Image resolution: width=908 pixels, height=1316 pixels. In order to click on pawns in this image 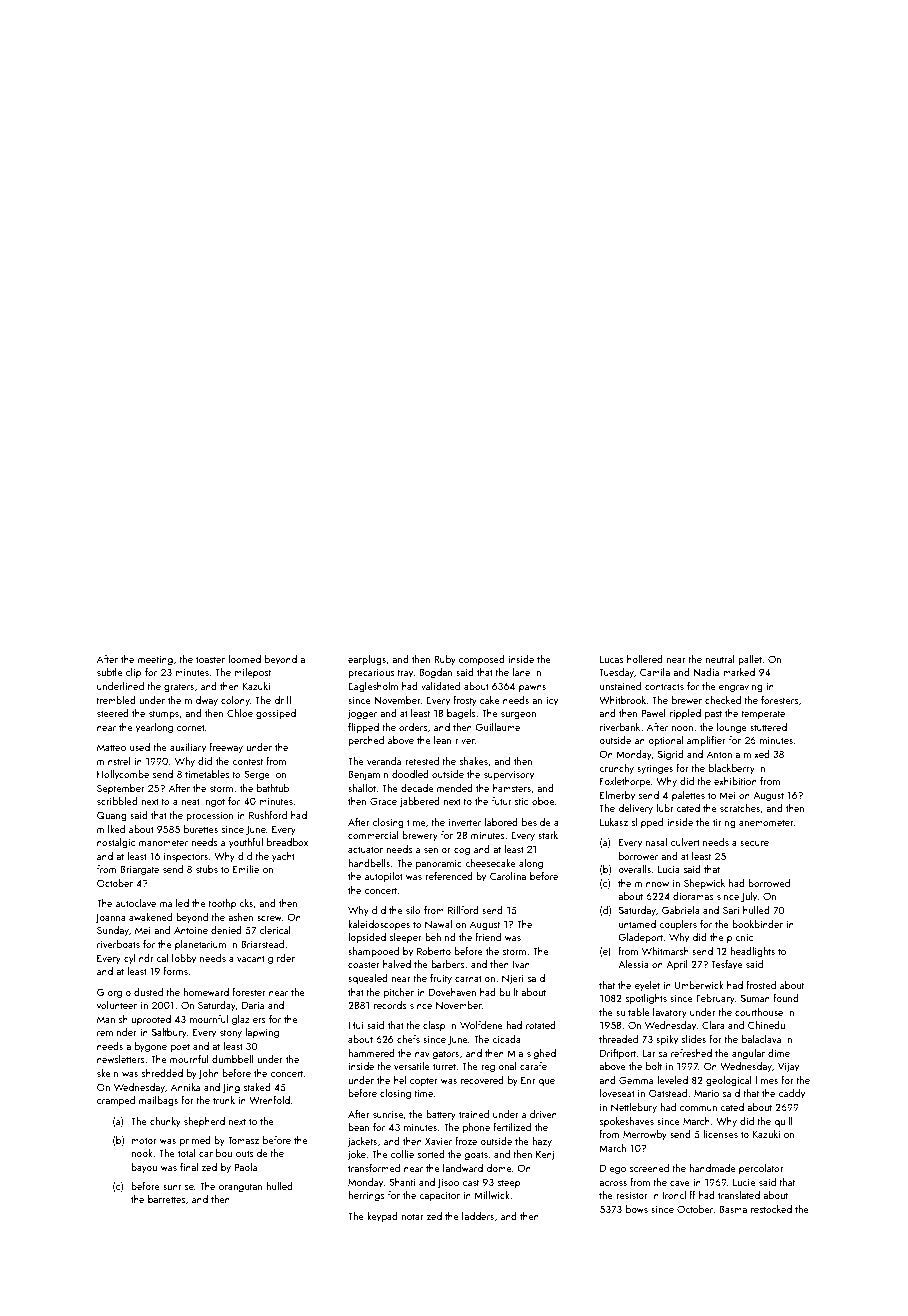, I will do `click(532, 688)`.
